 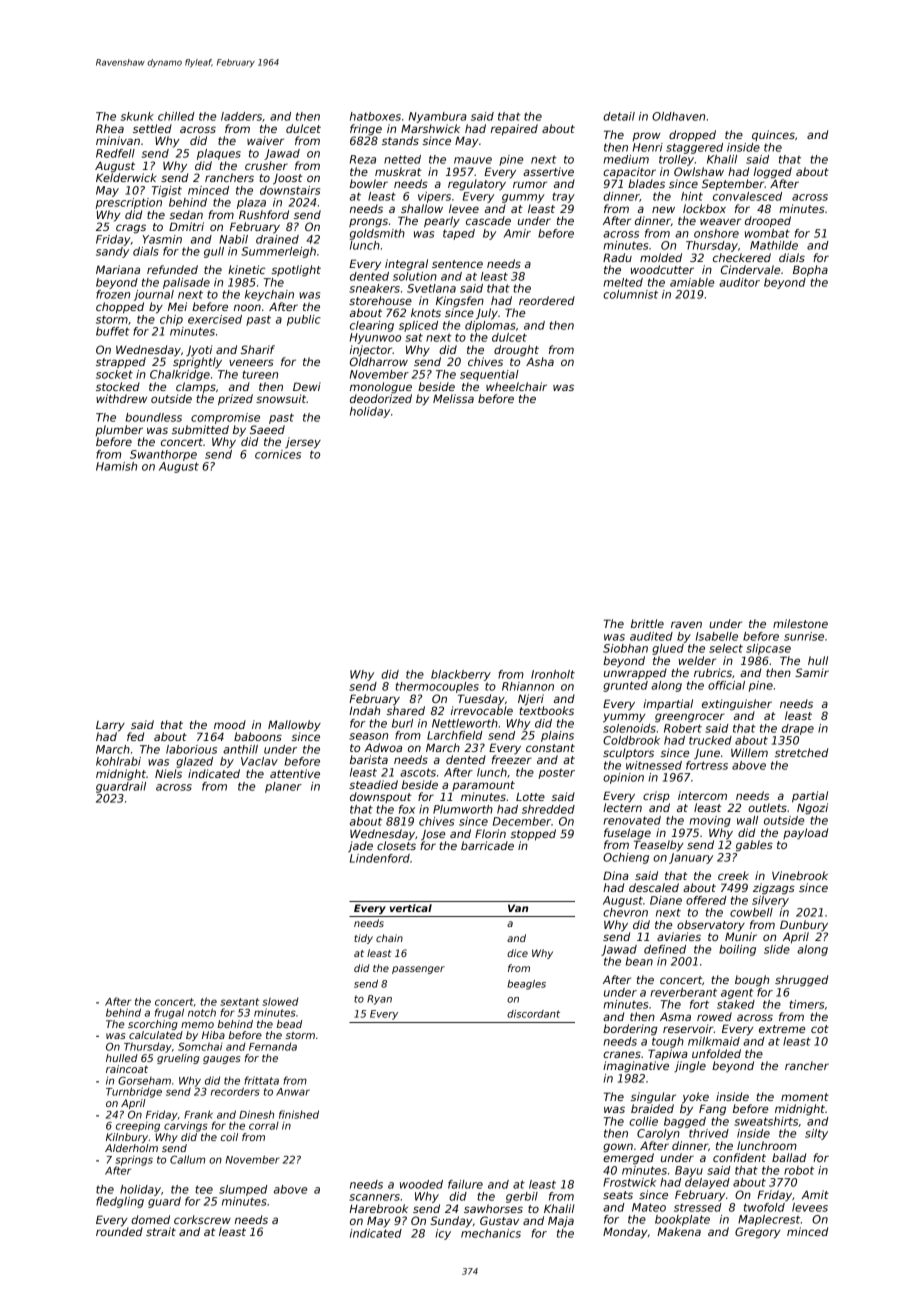 I want to click on chevron, so click(x=625, y=912).
